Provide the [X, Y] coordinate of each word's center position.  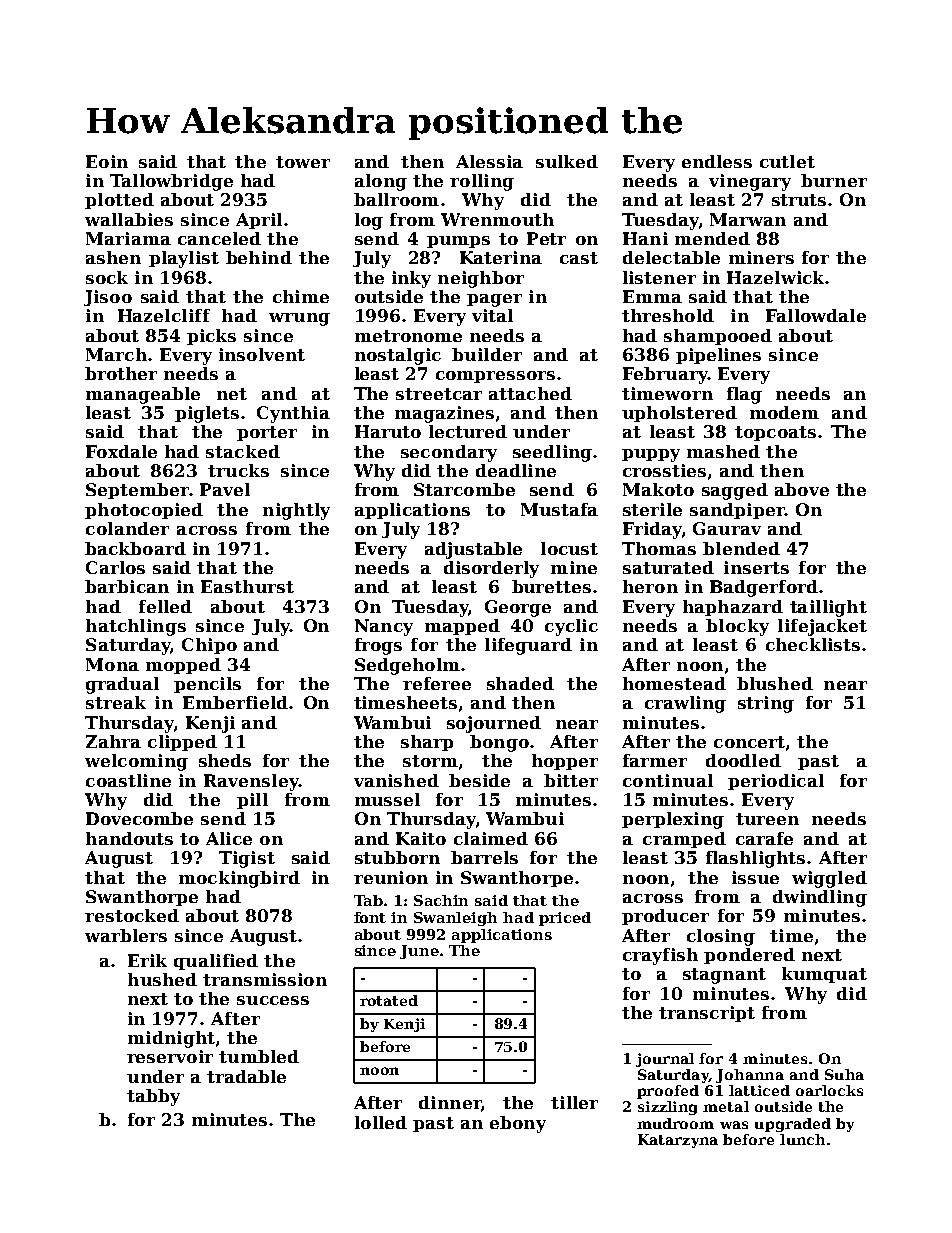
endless [717, 161]
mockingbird [239, 879]
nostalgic [398, 356]
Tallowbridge [171, 182]
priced [565, 919]
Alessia [489, 161]
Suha [844, 1074]
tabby [153, 1097]
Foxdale [121, 451]
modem [784, 412]
